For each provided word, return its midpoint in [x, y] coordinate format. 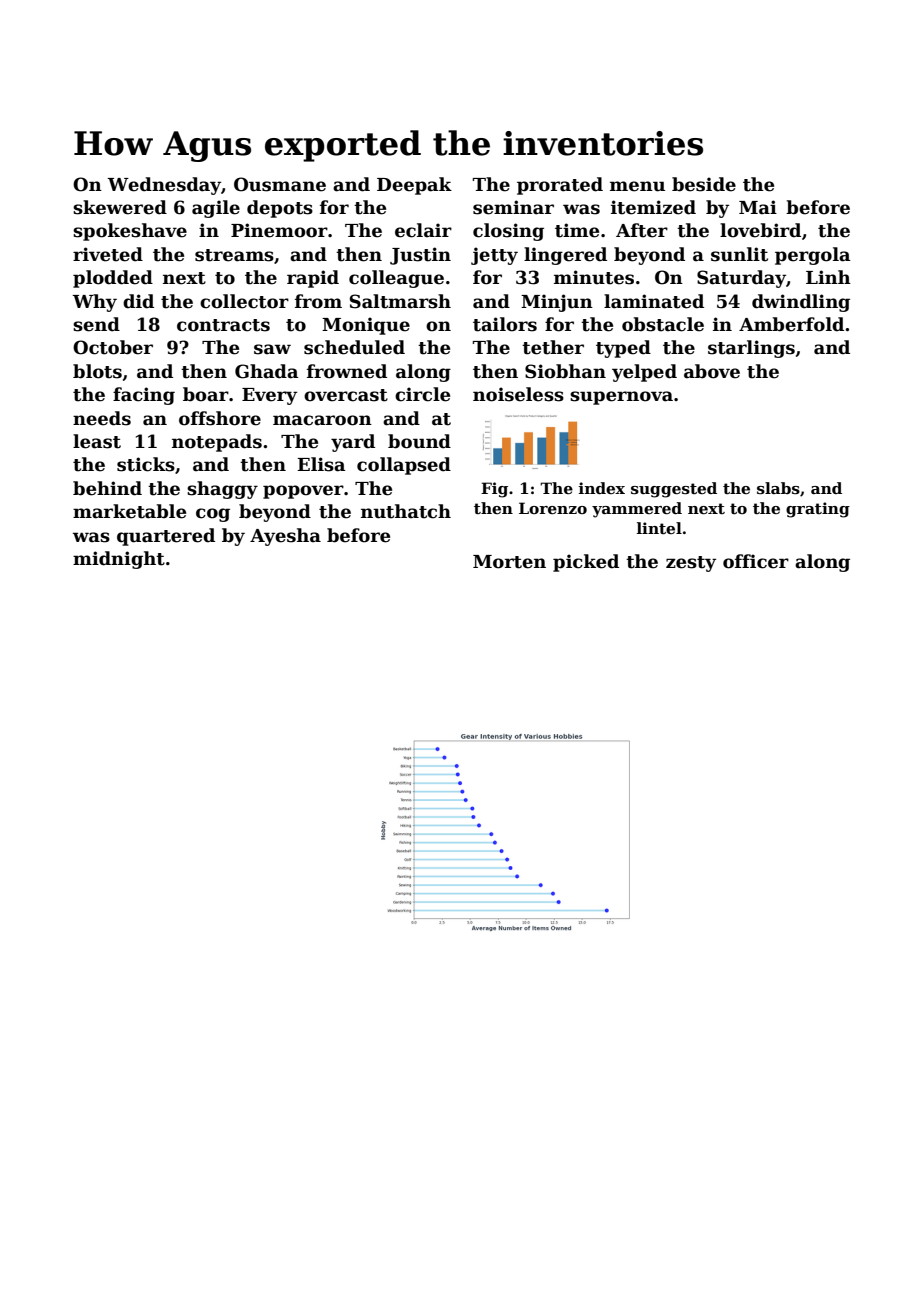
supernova [621, 398]
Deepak [414, 186]
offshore [220, 418]
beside [704, 184]
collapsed [404, 466]
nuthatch [406, 511]
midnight [119, 560]
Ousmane [280, 184]
